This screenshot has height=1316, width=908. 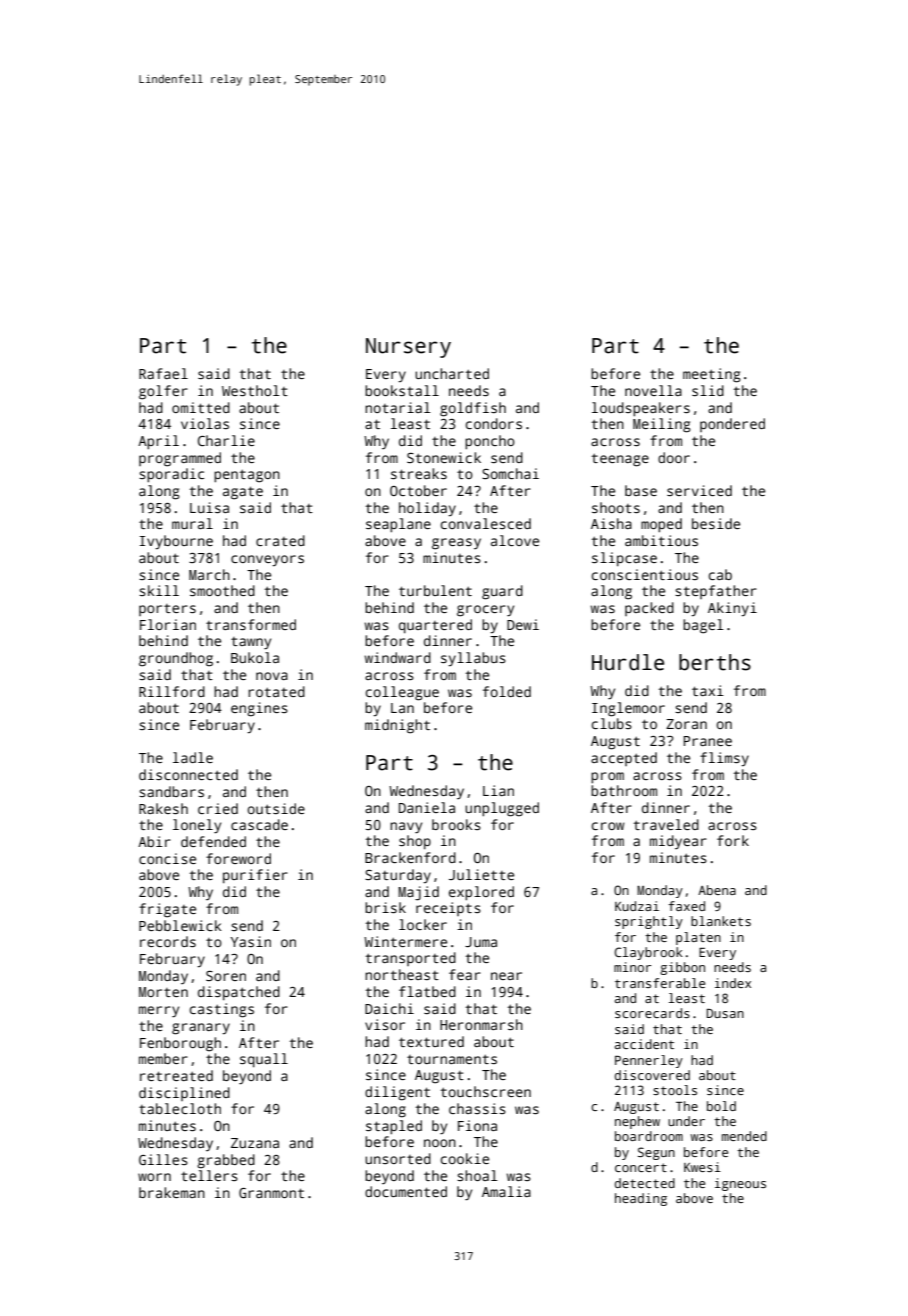 I want to click on Soren, so click(x=226, y=976).
